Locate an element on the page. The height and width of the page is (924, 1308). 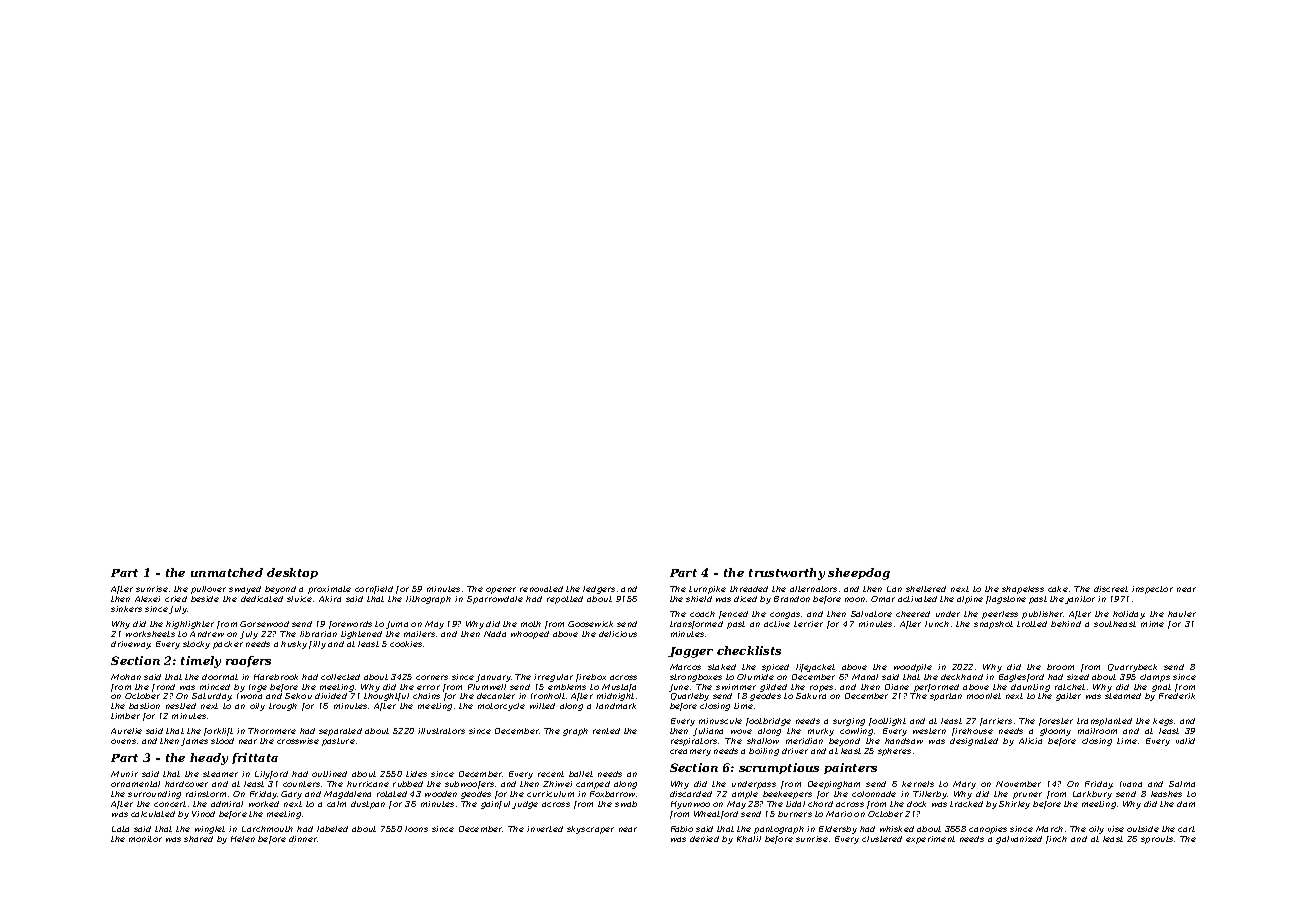
spiced is located at coordinates (775, 668).
